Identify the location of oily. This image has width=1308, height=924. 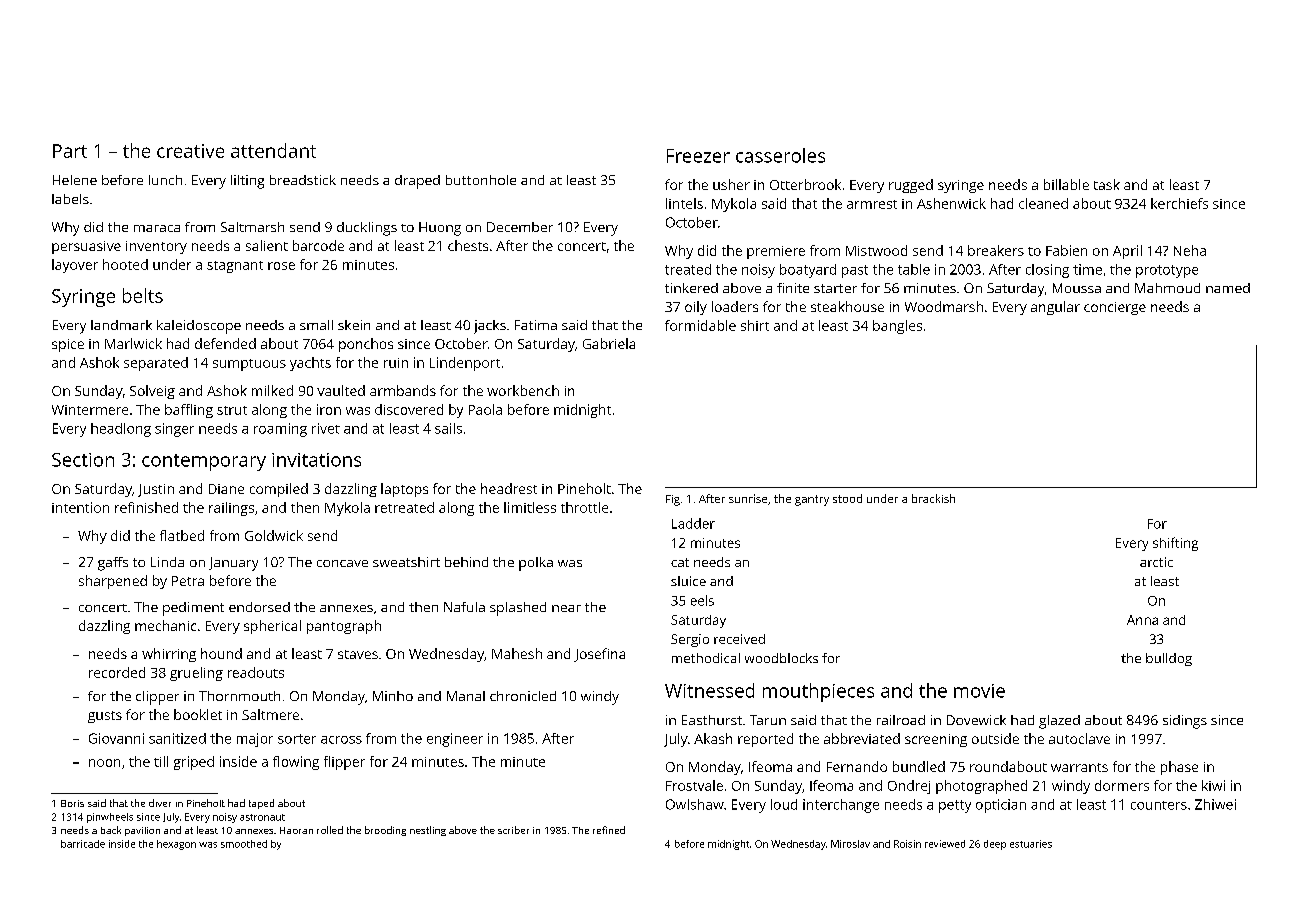
(696, 308).
